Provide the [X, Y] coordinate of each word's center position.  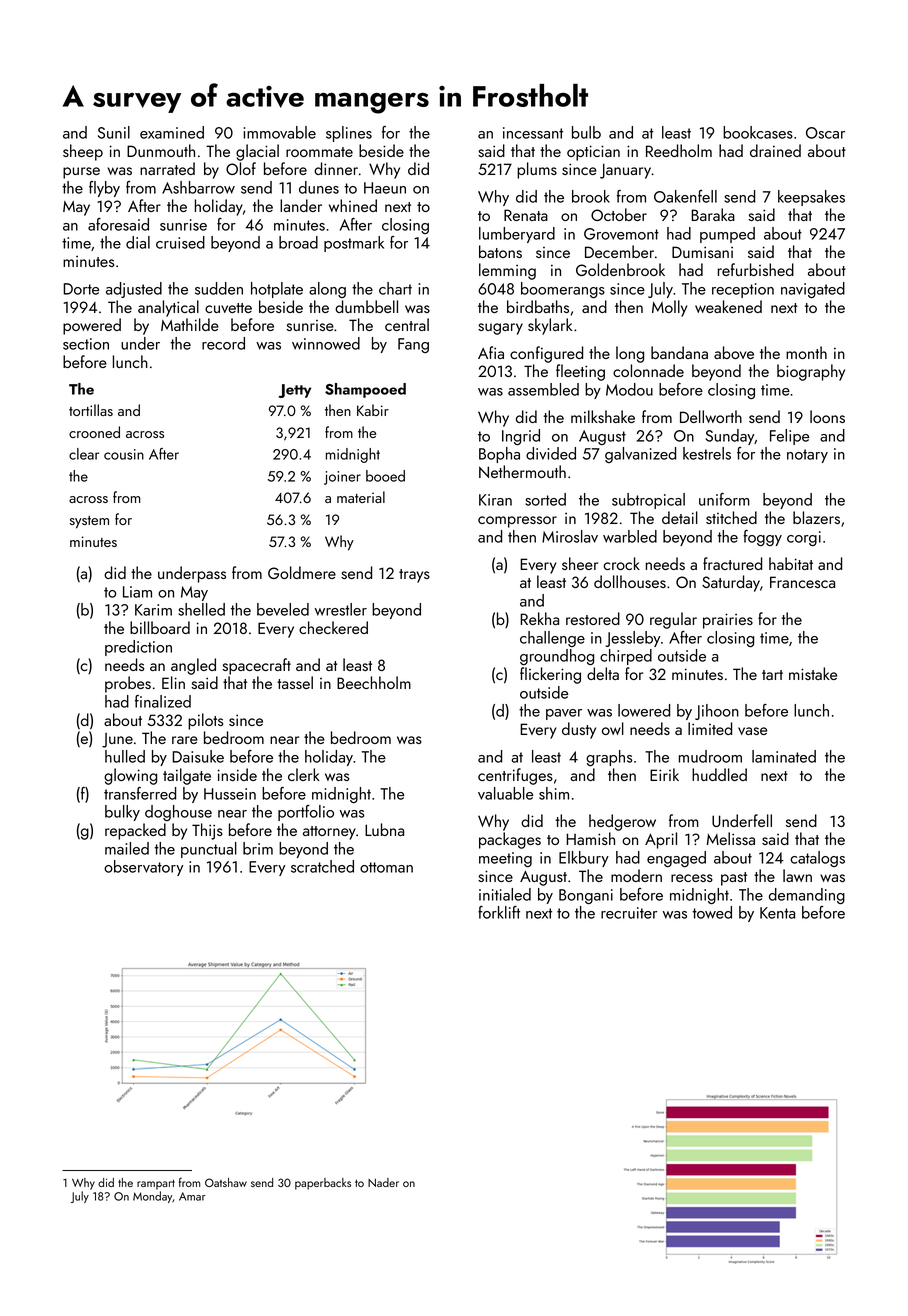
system [89, 522]
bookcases [758, 132]
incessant [533, 133]
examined [172, 132]
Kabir [373, 410]
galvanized [640, 455]
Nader [383, 1182]
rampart [156, 1184]
